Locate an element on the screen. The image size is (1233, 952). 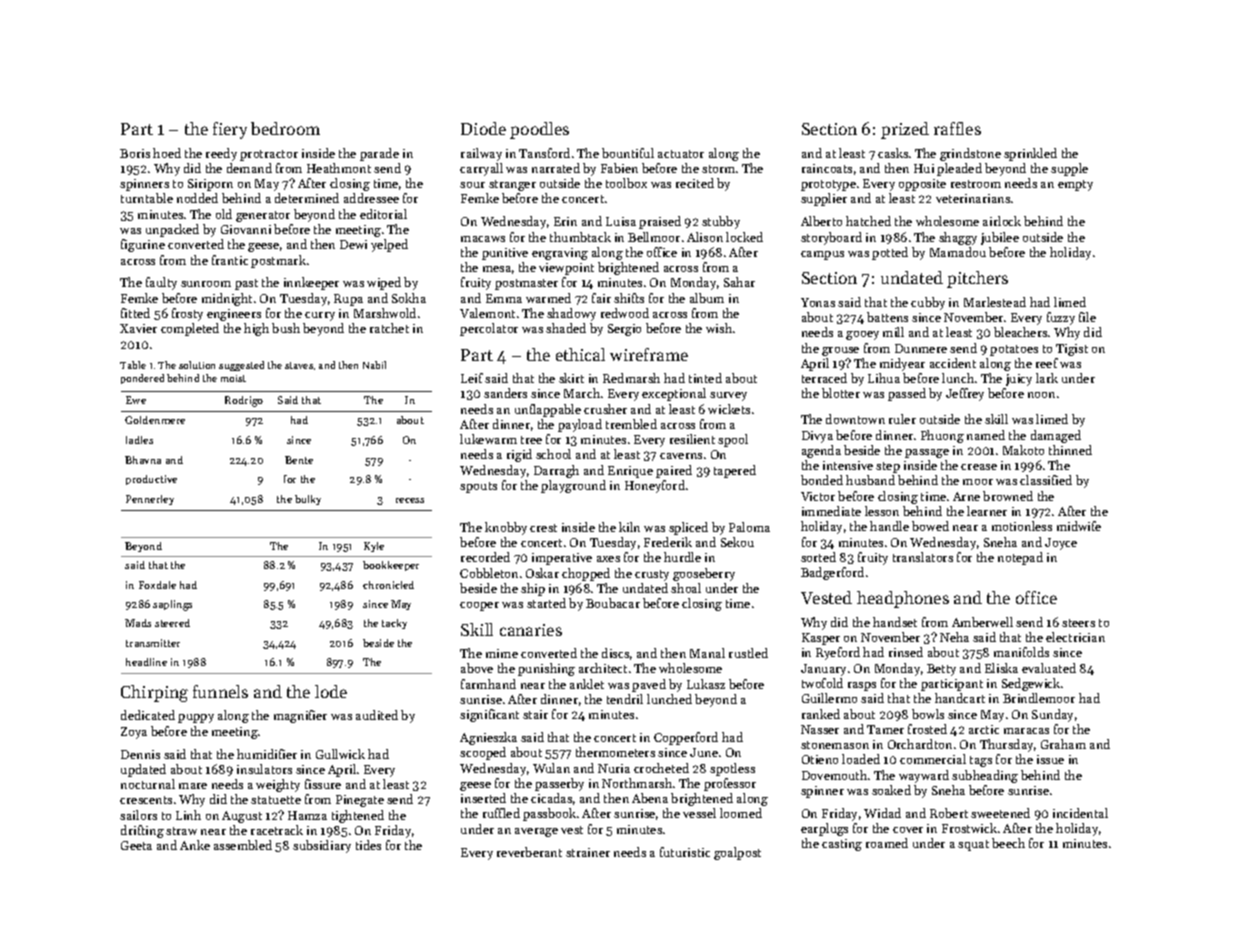
fiery is located at coordinates (230, 130).
